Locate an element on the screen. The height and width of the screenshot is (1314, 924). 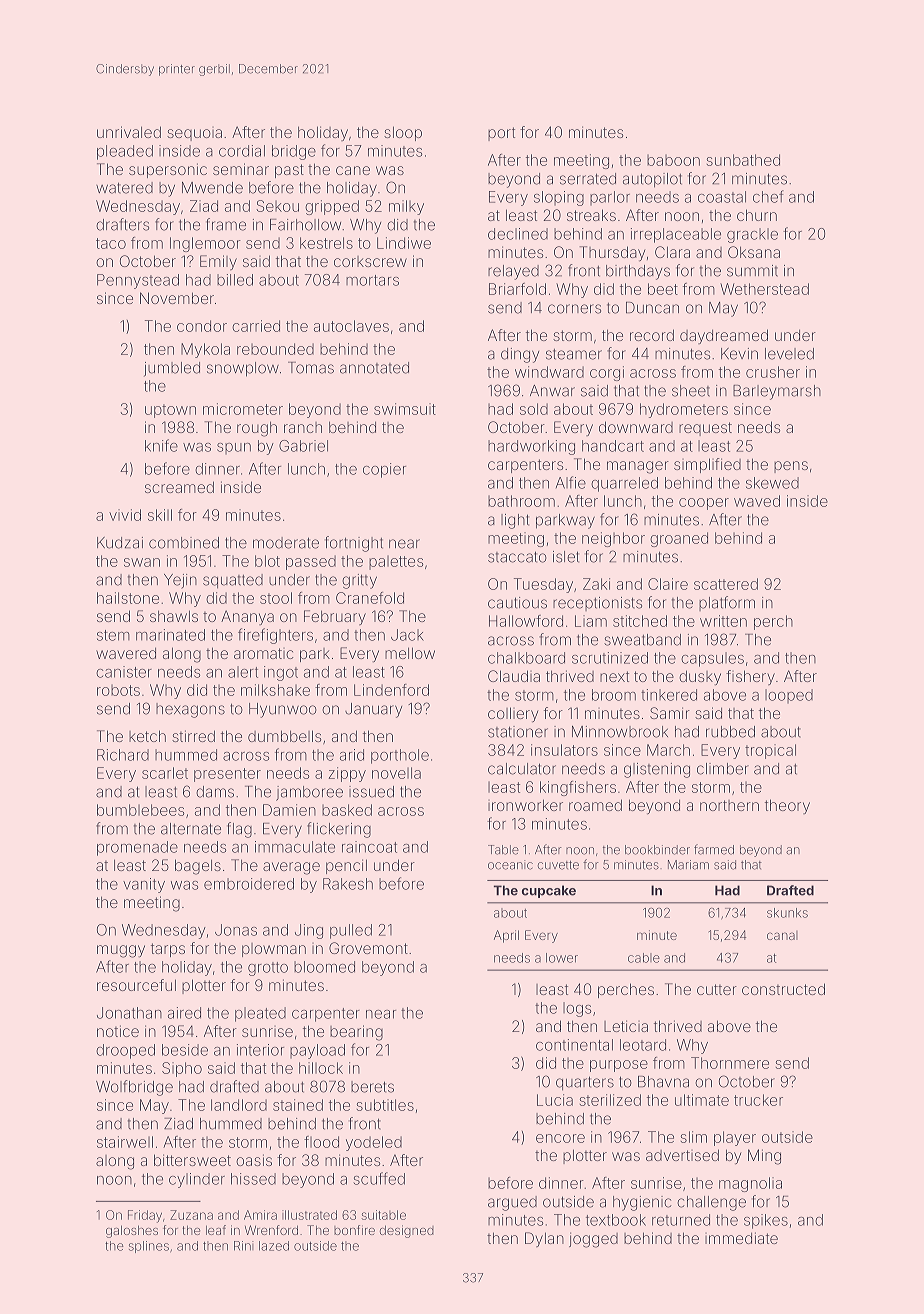
Bhavna is located at coordinates (663, 1082).
